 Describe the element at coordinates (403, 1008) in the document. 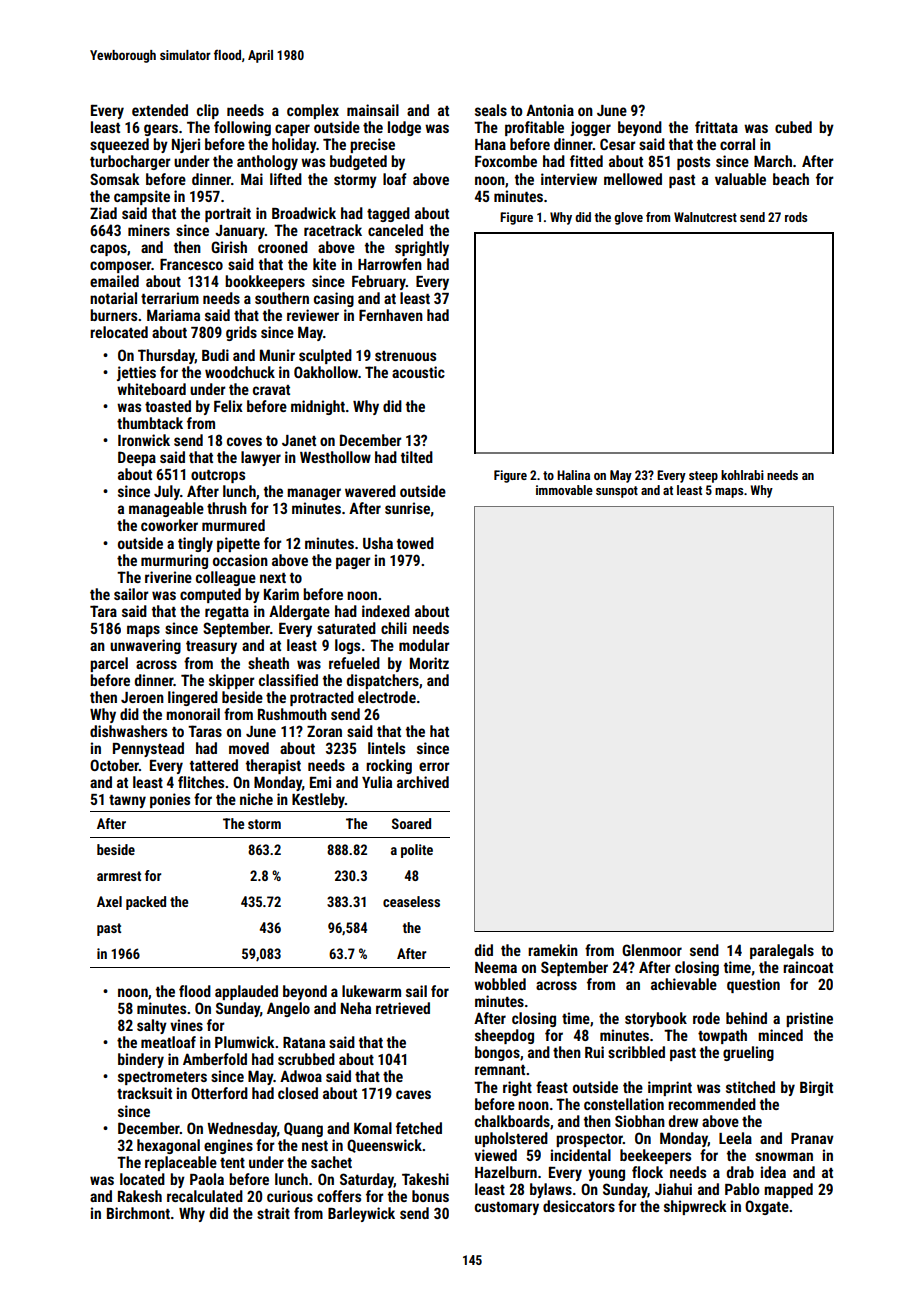

I see `retrieved` at that location.
